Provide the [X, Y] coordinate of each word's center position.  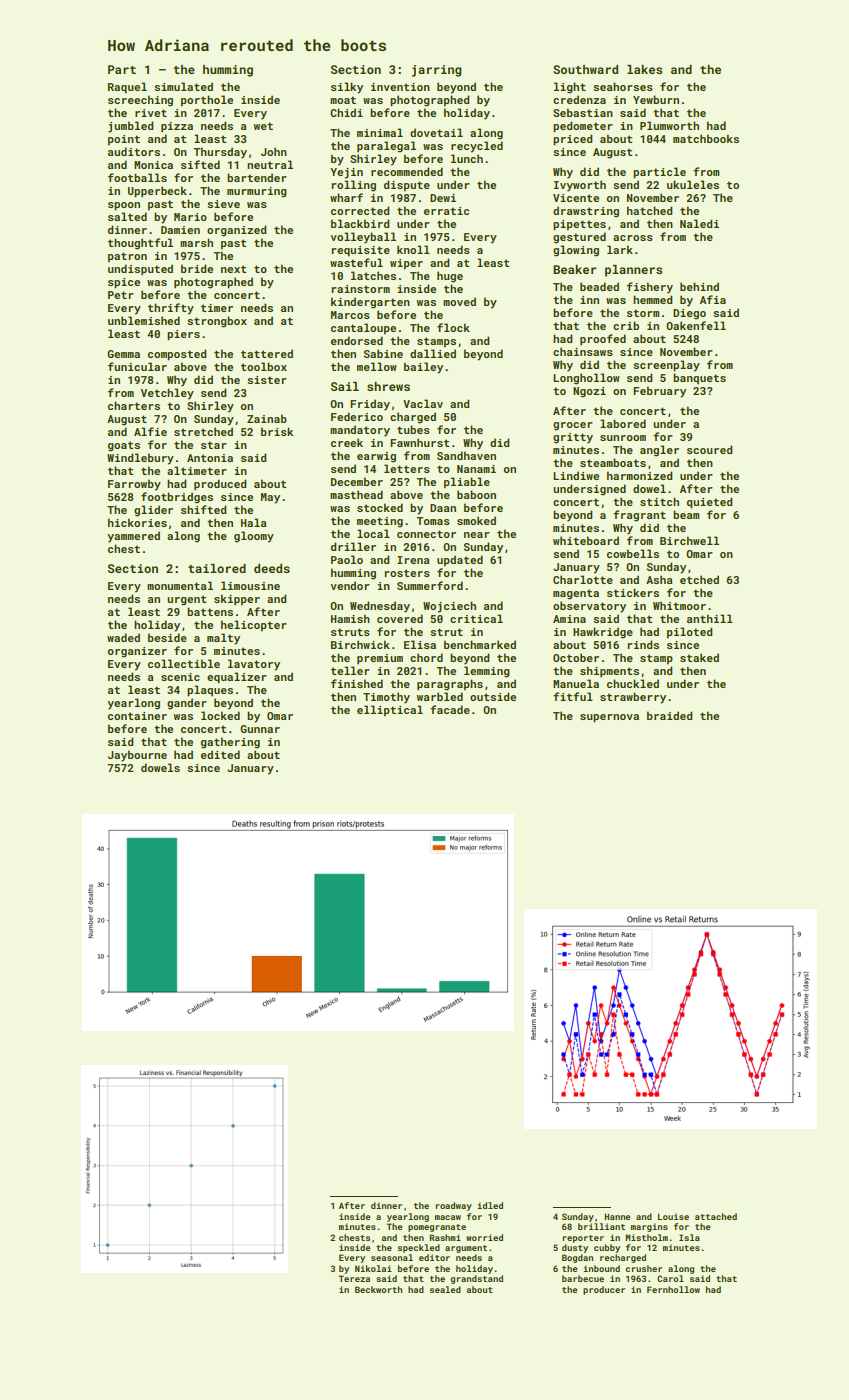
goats [124, 446]
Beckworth [378, 1289]
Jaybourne [137, 756]
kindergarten [370, 303]
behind [699, 286]
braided [670, 715]
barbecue [583, 1278]
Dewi [443, 198]
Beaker [575, 269]
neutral [270, 164]
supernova [609, 718]
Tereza [354, 1278]
